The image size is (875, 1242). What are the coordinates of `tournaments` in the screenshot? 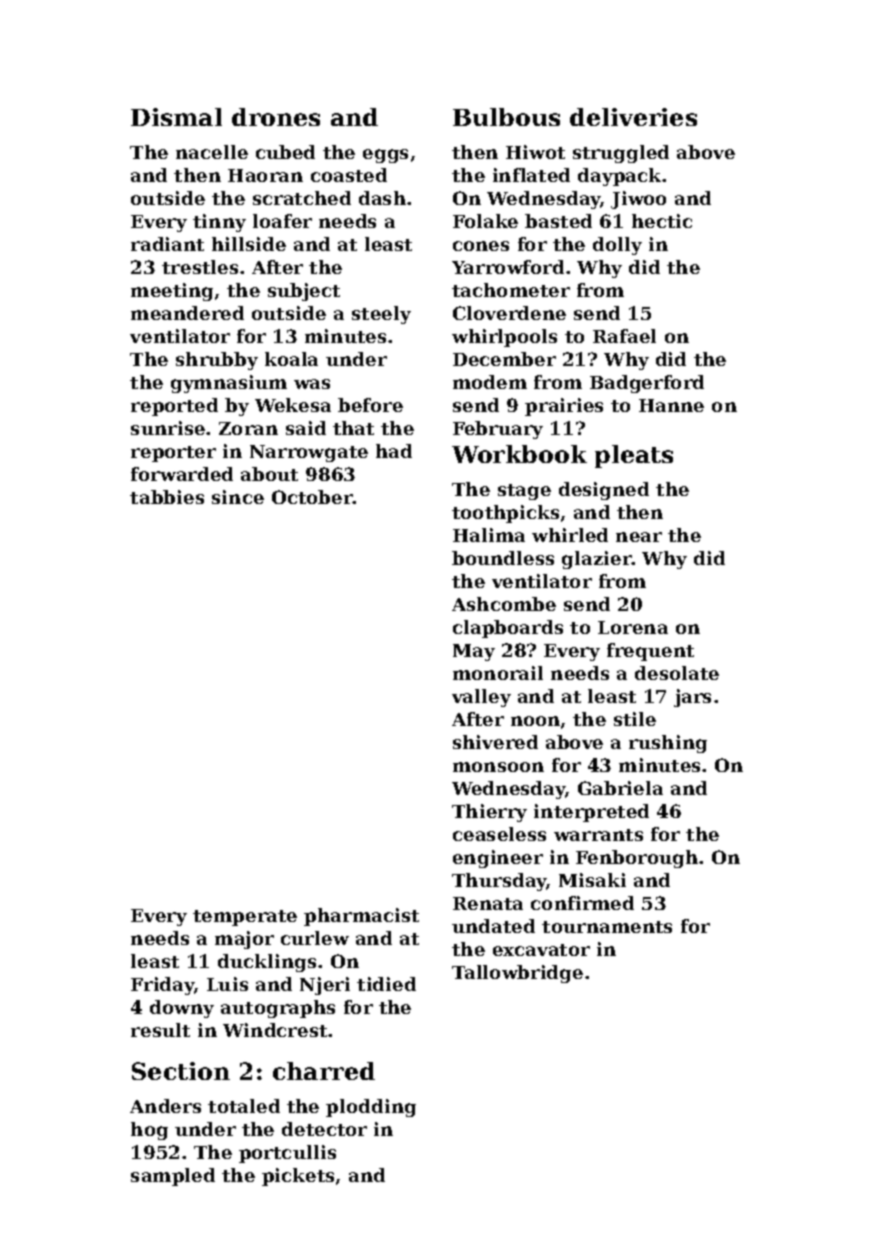 It's located at (607, 927).
